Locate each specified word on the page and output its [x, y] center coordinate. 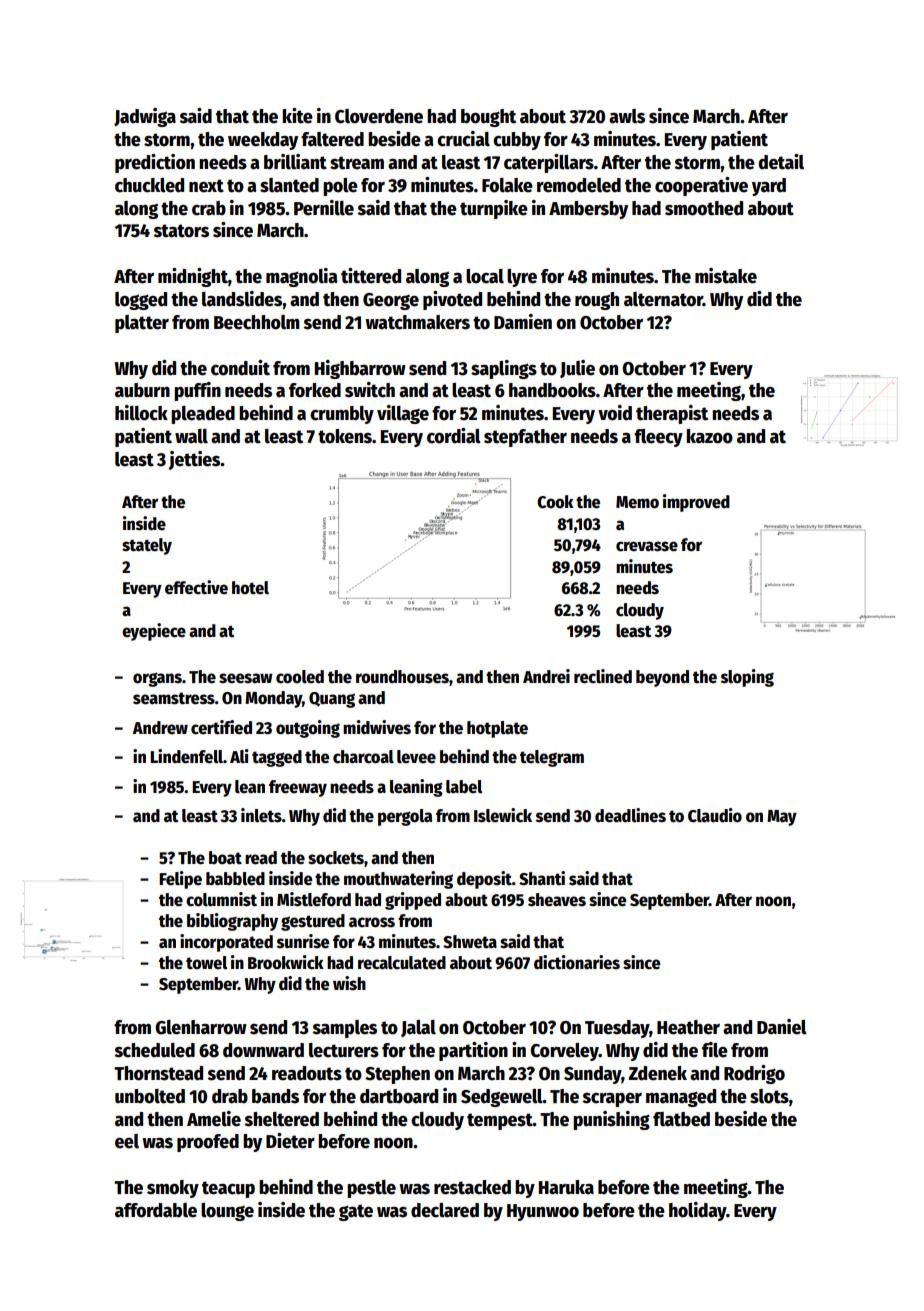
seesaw [246, 678]
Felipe [180, 880]
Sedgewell [502, 1098]
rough [597, 301]
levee [416, 757]
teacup [228, 1189]
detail [781, 162]
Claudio [715, 815]
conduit [240, 368]
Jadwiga [145, 117]
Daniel [782, 1027]
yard [769, 187]
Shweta [470, 942]
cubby [517, 141]
